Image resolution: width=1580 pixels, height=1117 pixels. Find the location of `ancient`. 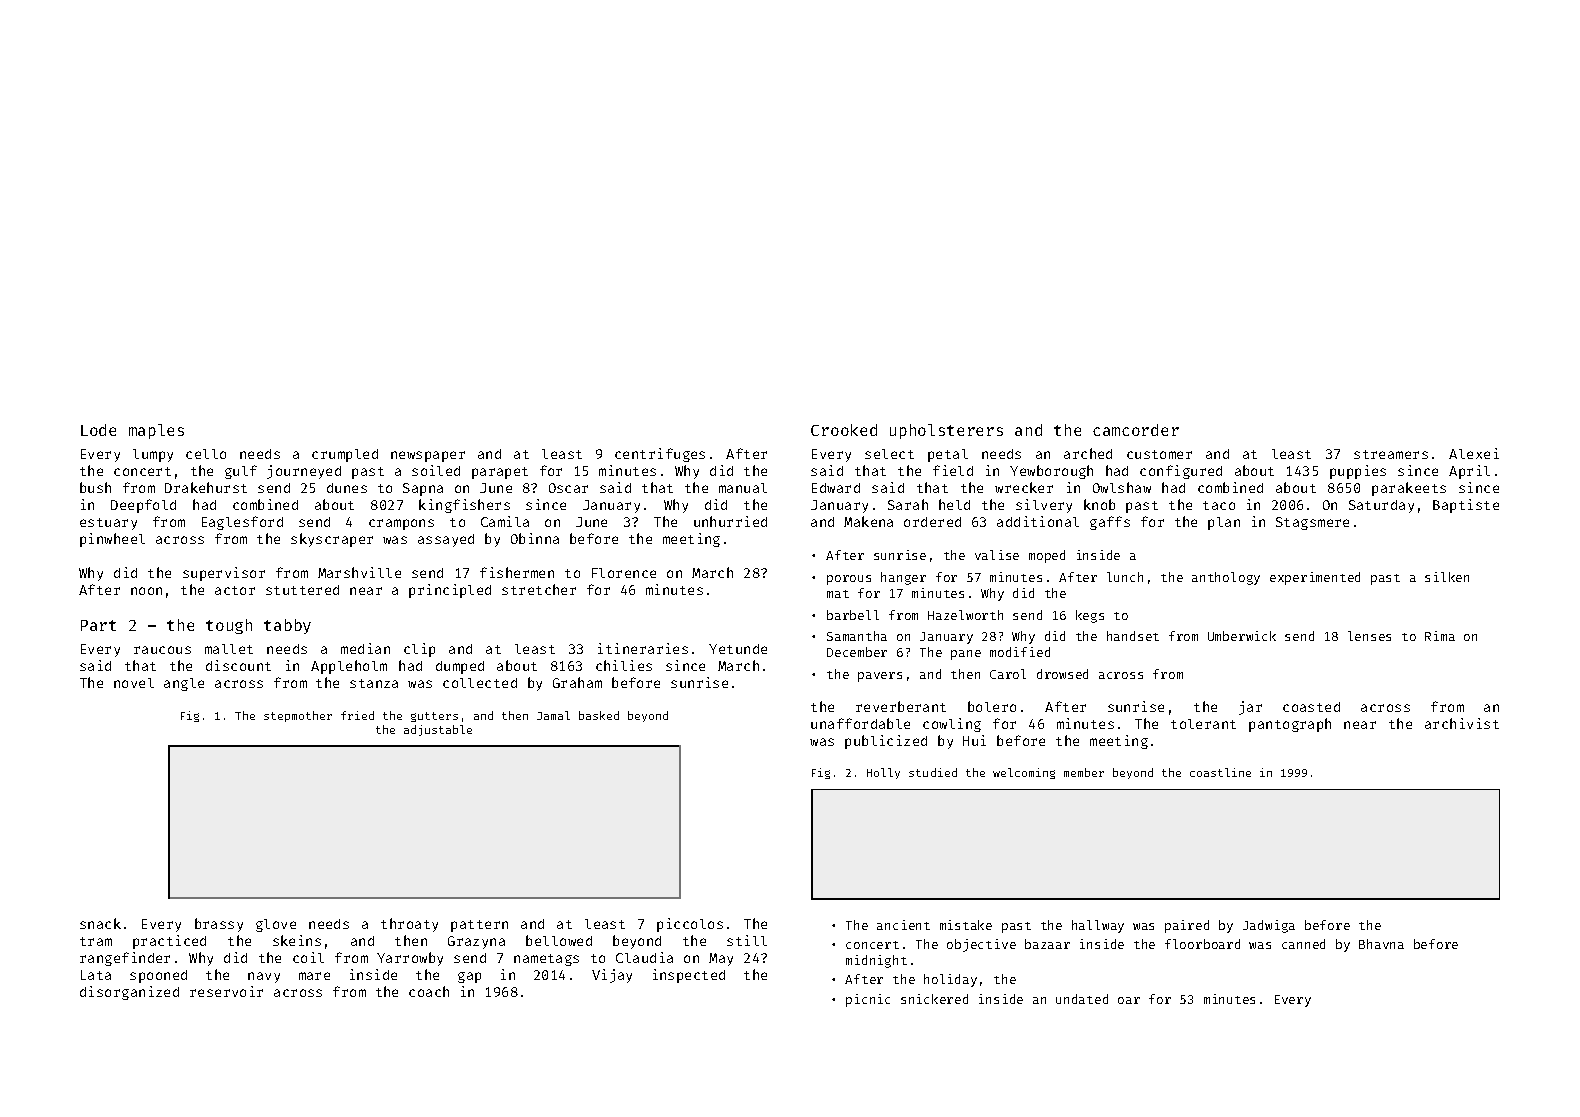

ancient is located at coordinates (903, 925).
